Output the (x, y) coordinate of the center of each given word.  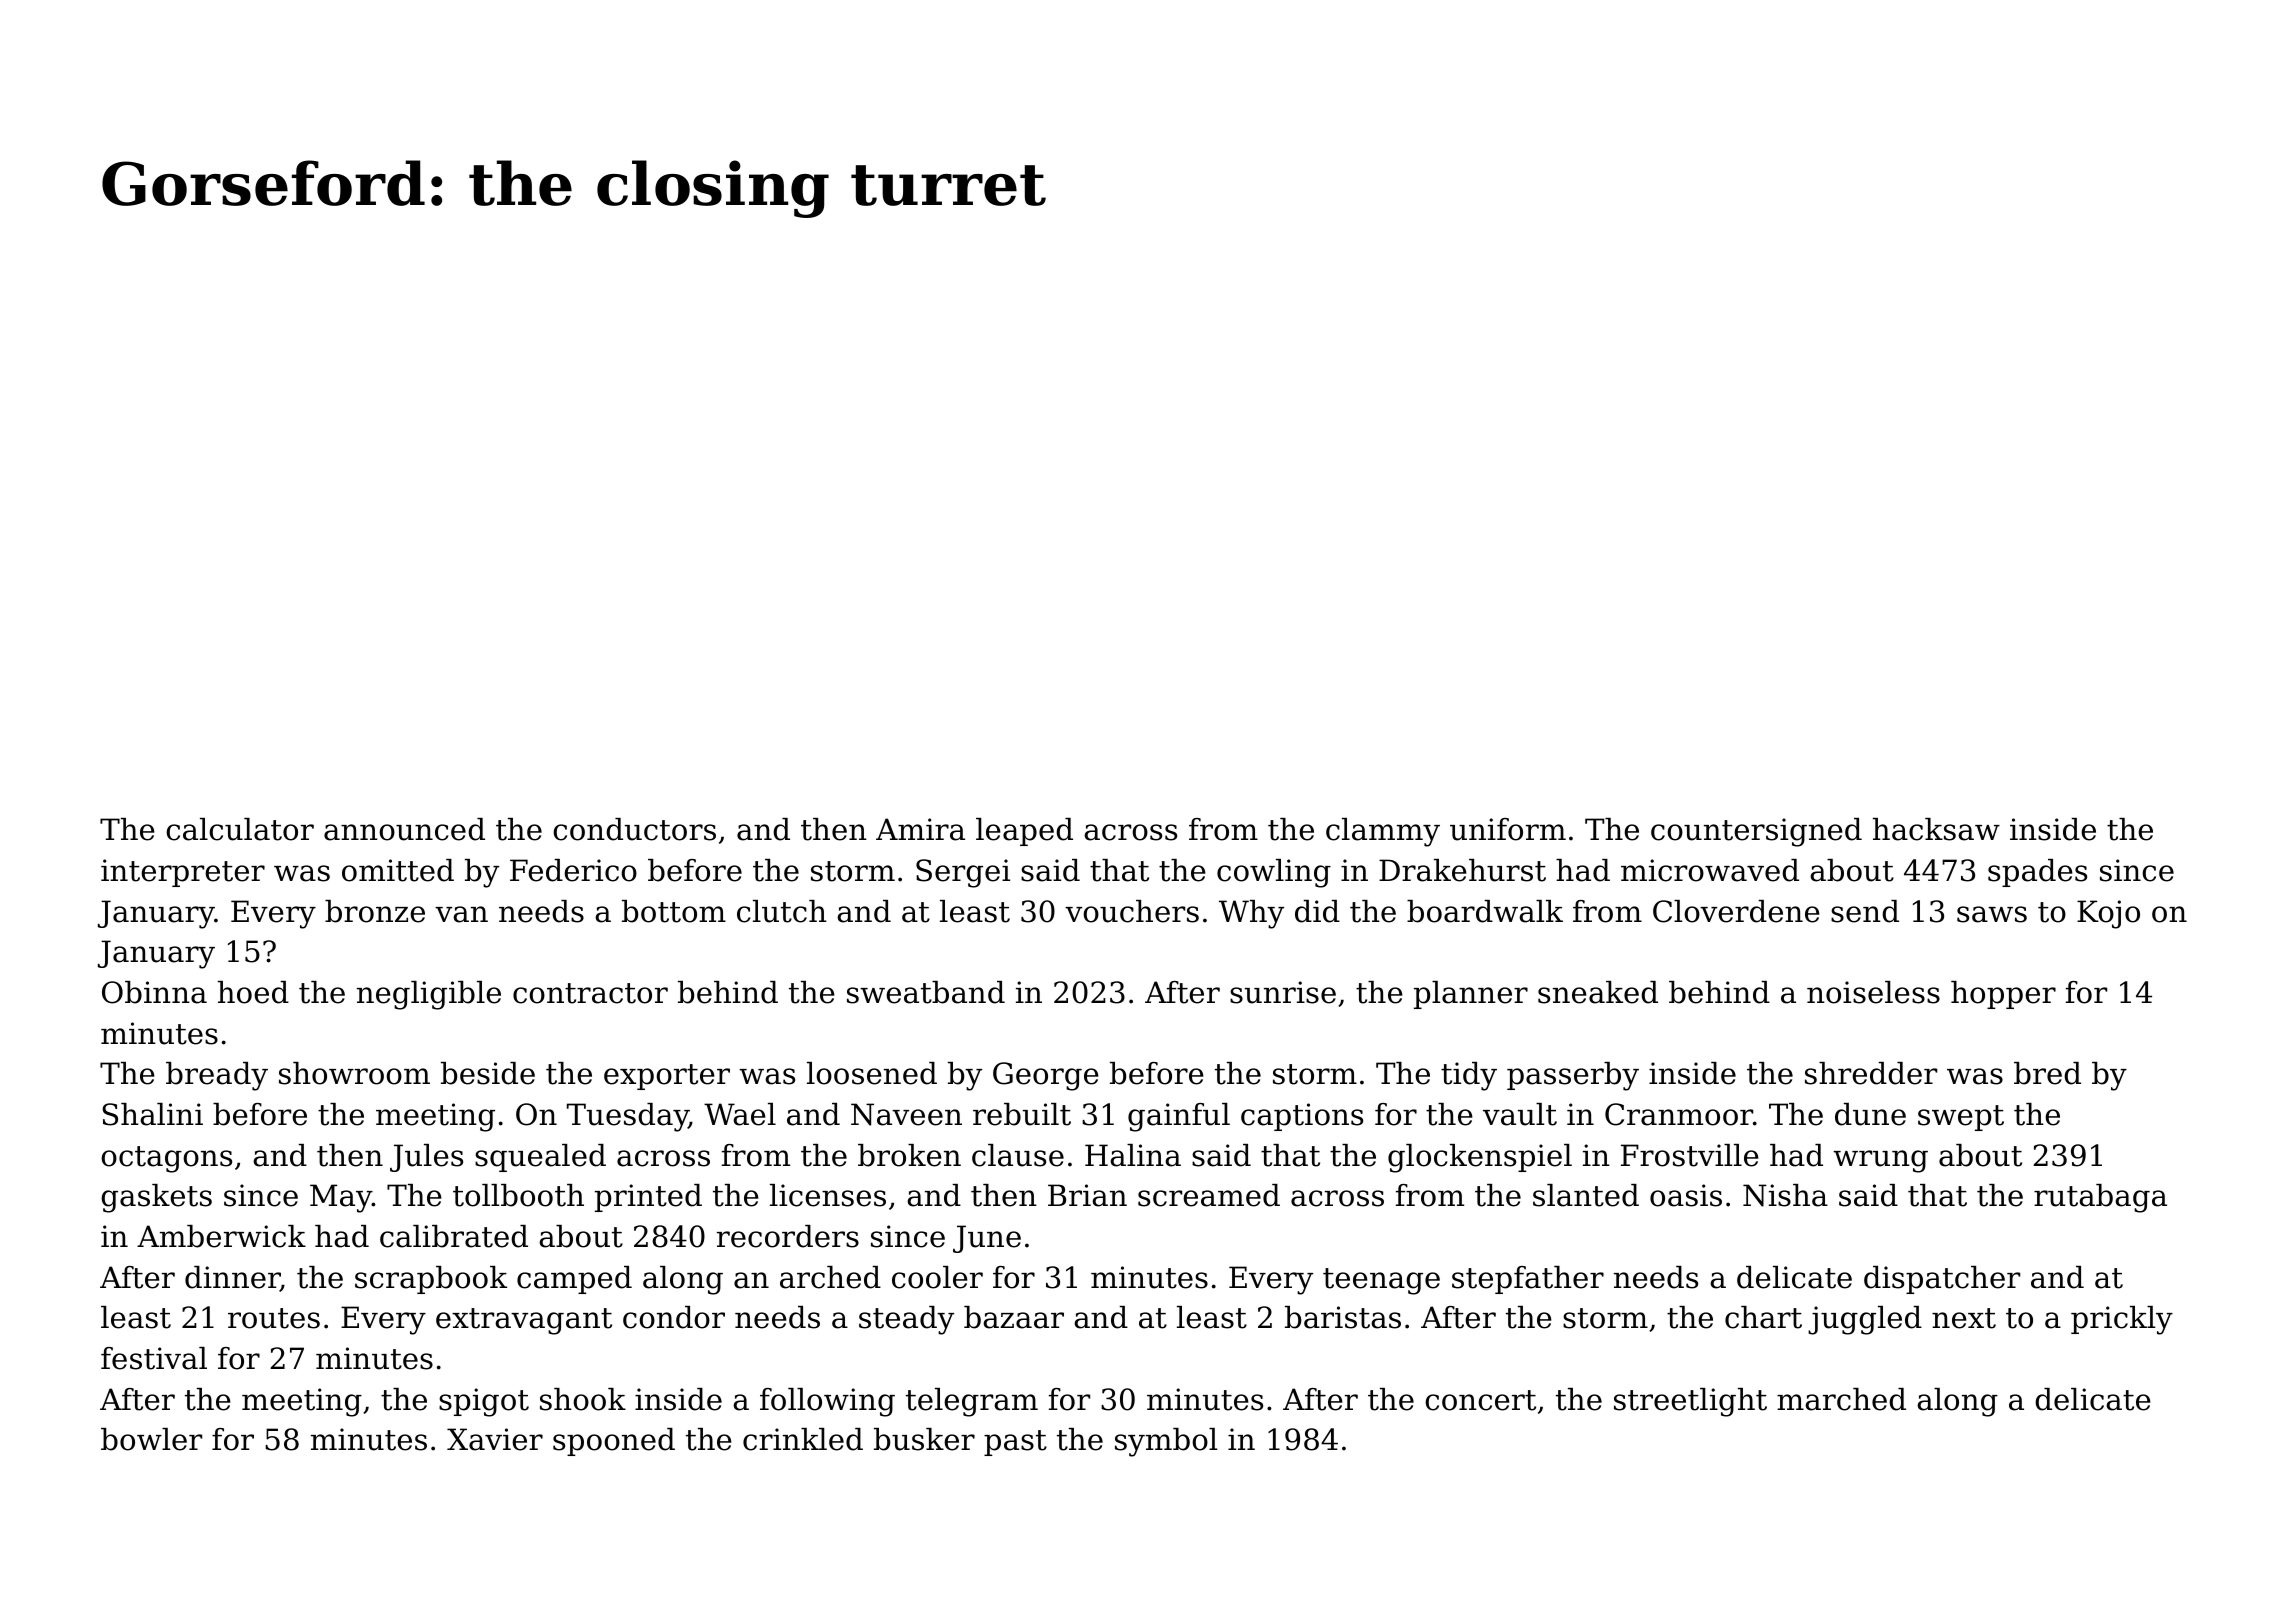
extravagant (524, 1321)
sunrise (1283, 992)
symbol (1166, 1442)
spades (2037, 873)
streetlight (1690, 1402)
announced (404, 829)
